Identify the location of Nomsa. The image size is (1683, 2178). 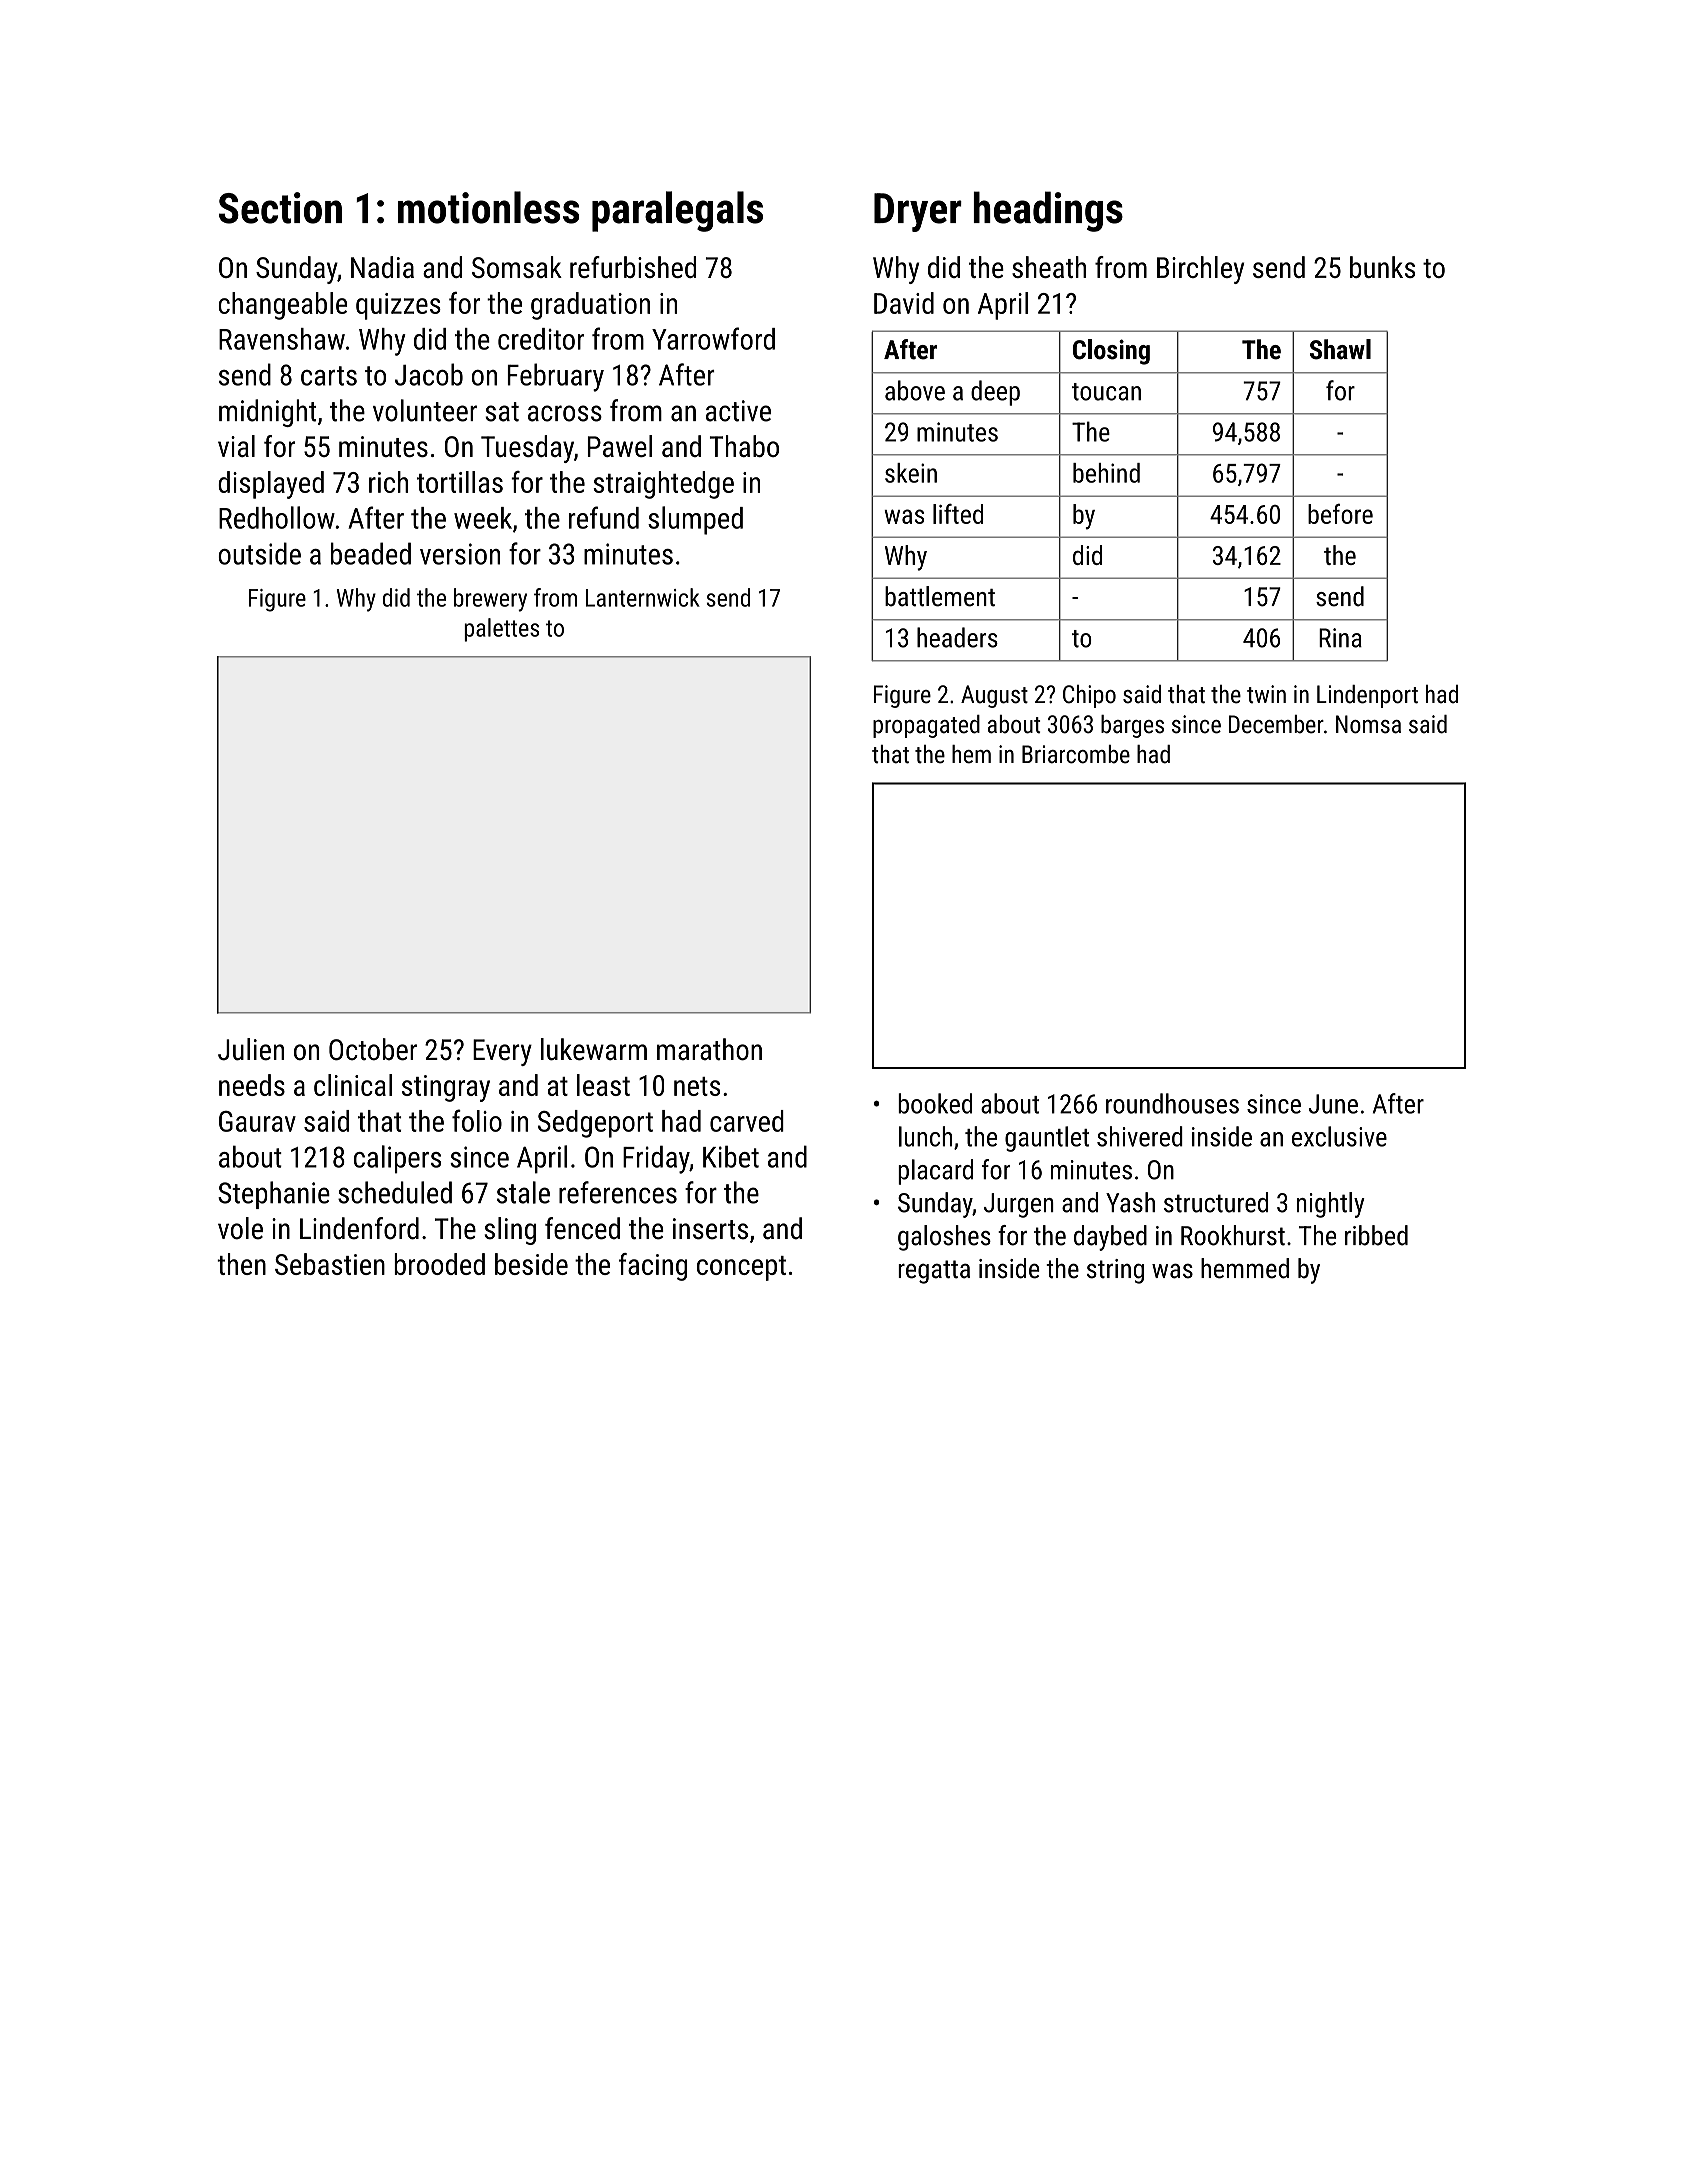
(1368, 724).
